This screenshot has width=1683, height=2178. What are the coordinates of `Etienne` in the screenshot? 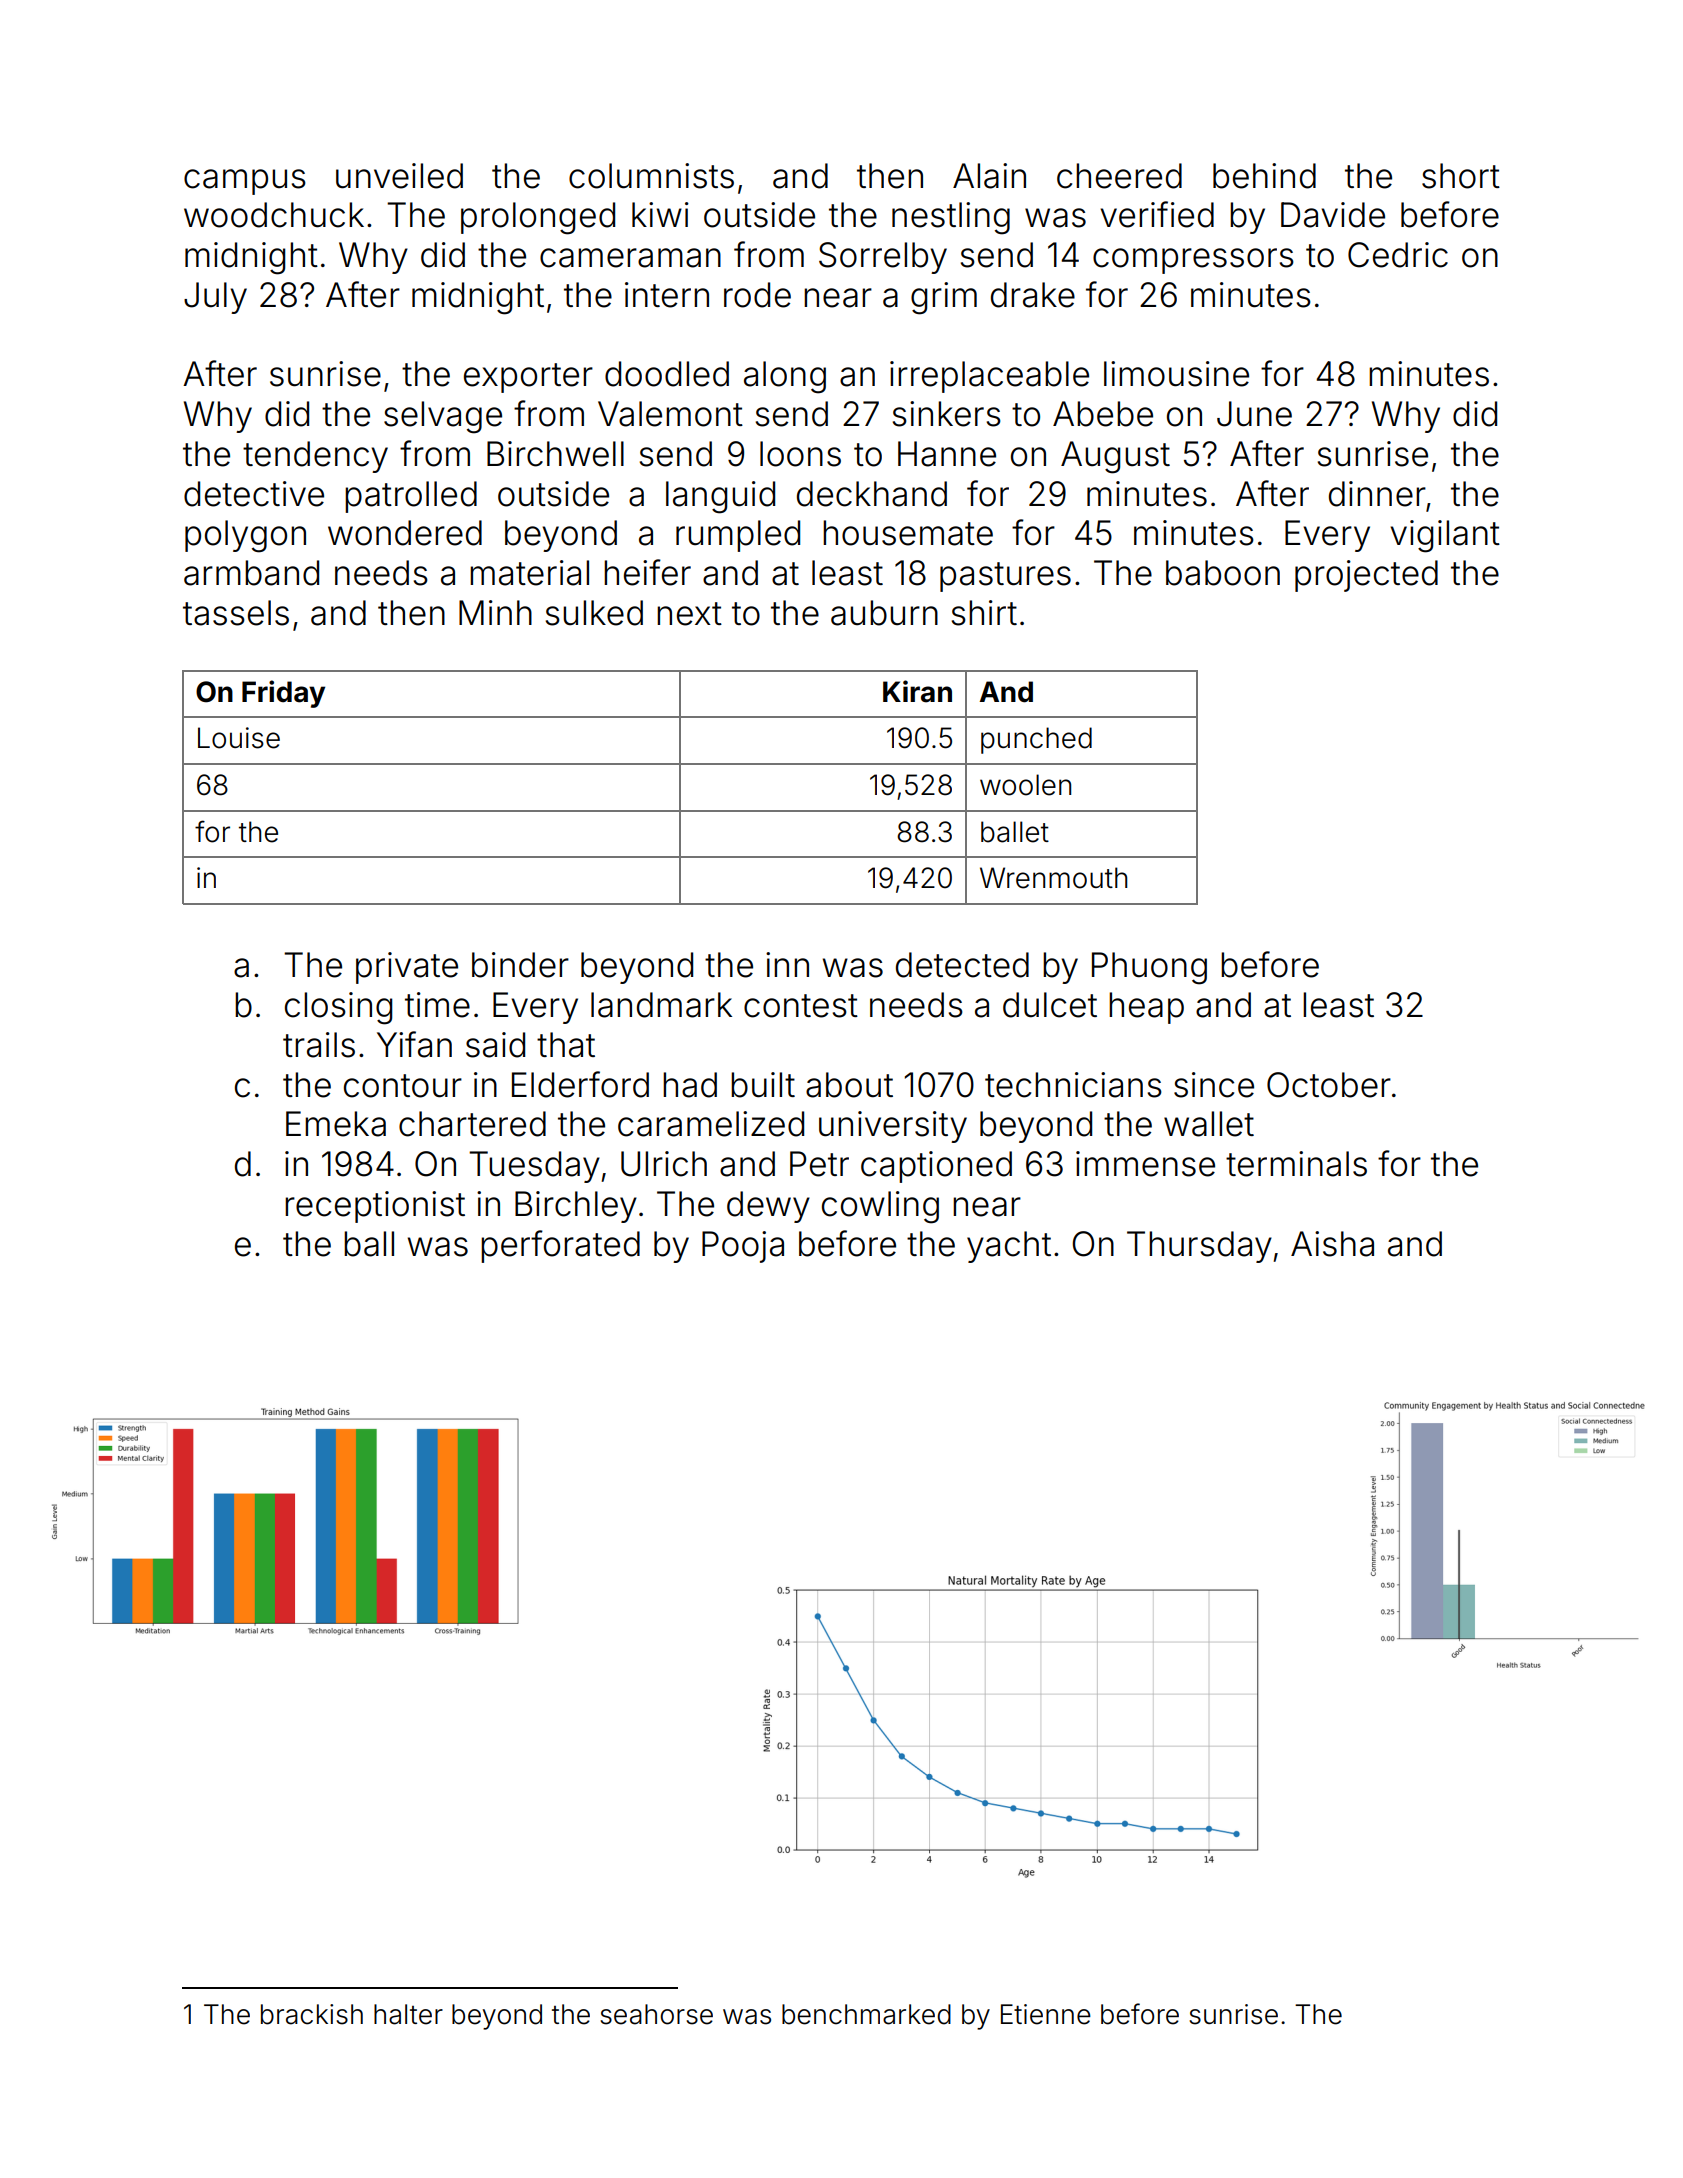 It's located at (1046, 2014).
